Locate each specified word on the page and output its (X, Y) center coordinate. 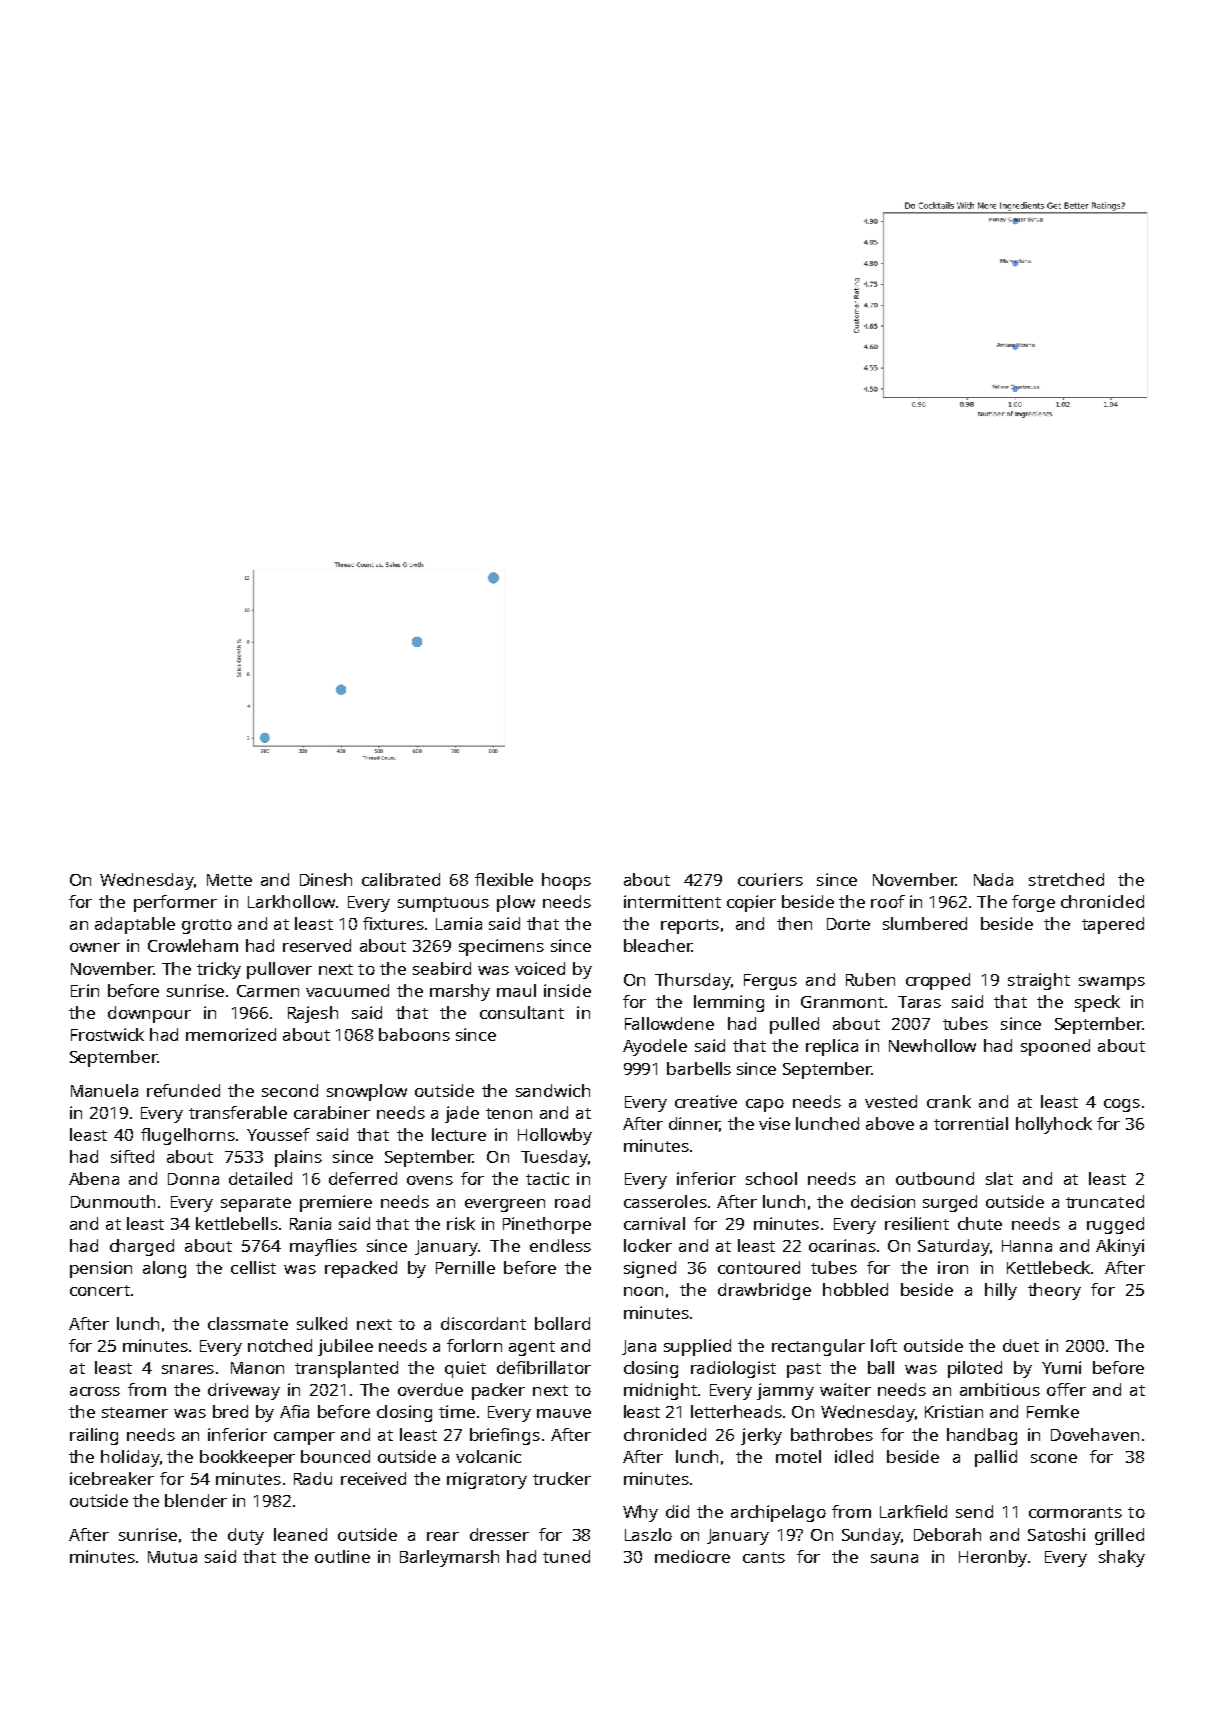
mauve (564, 1413)
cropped (938, 981)
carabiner (332, 1112)
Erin (85, 990)
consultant (522, 1012)
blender (196, 1500)
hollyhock (1054, 1125)
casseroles (665, 1201)
